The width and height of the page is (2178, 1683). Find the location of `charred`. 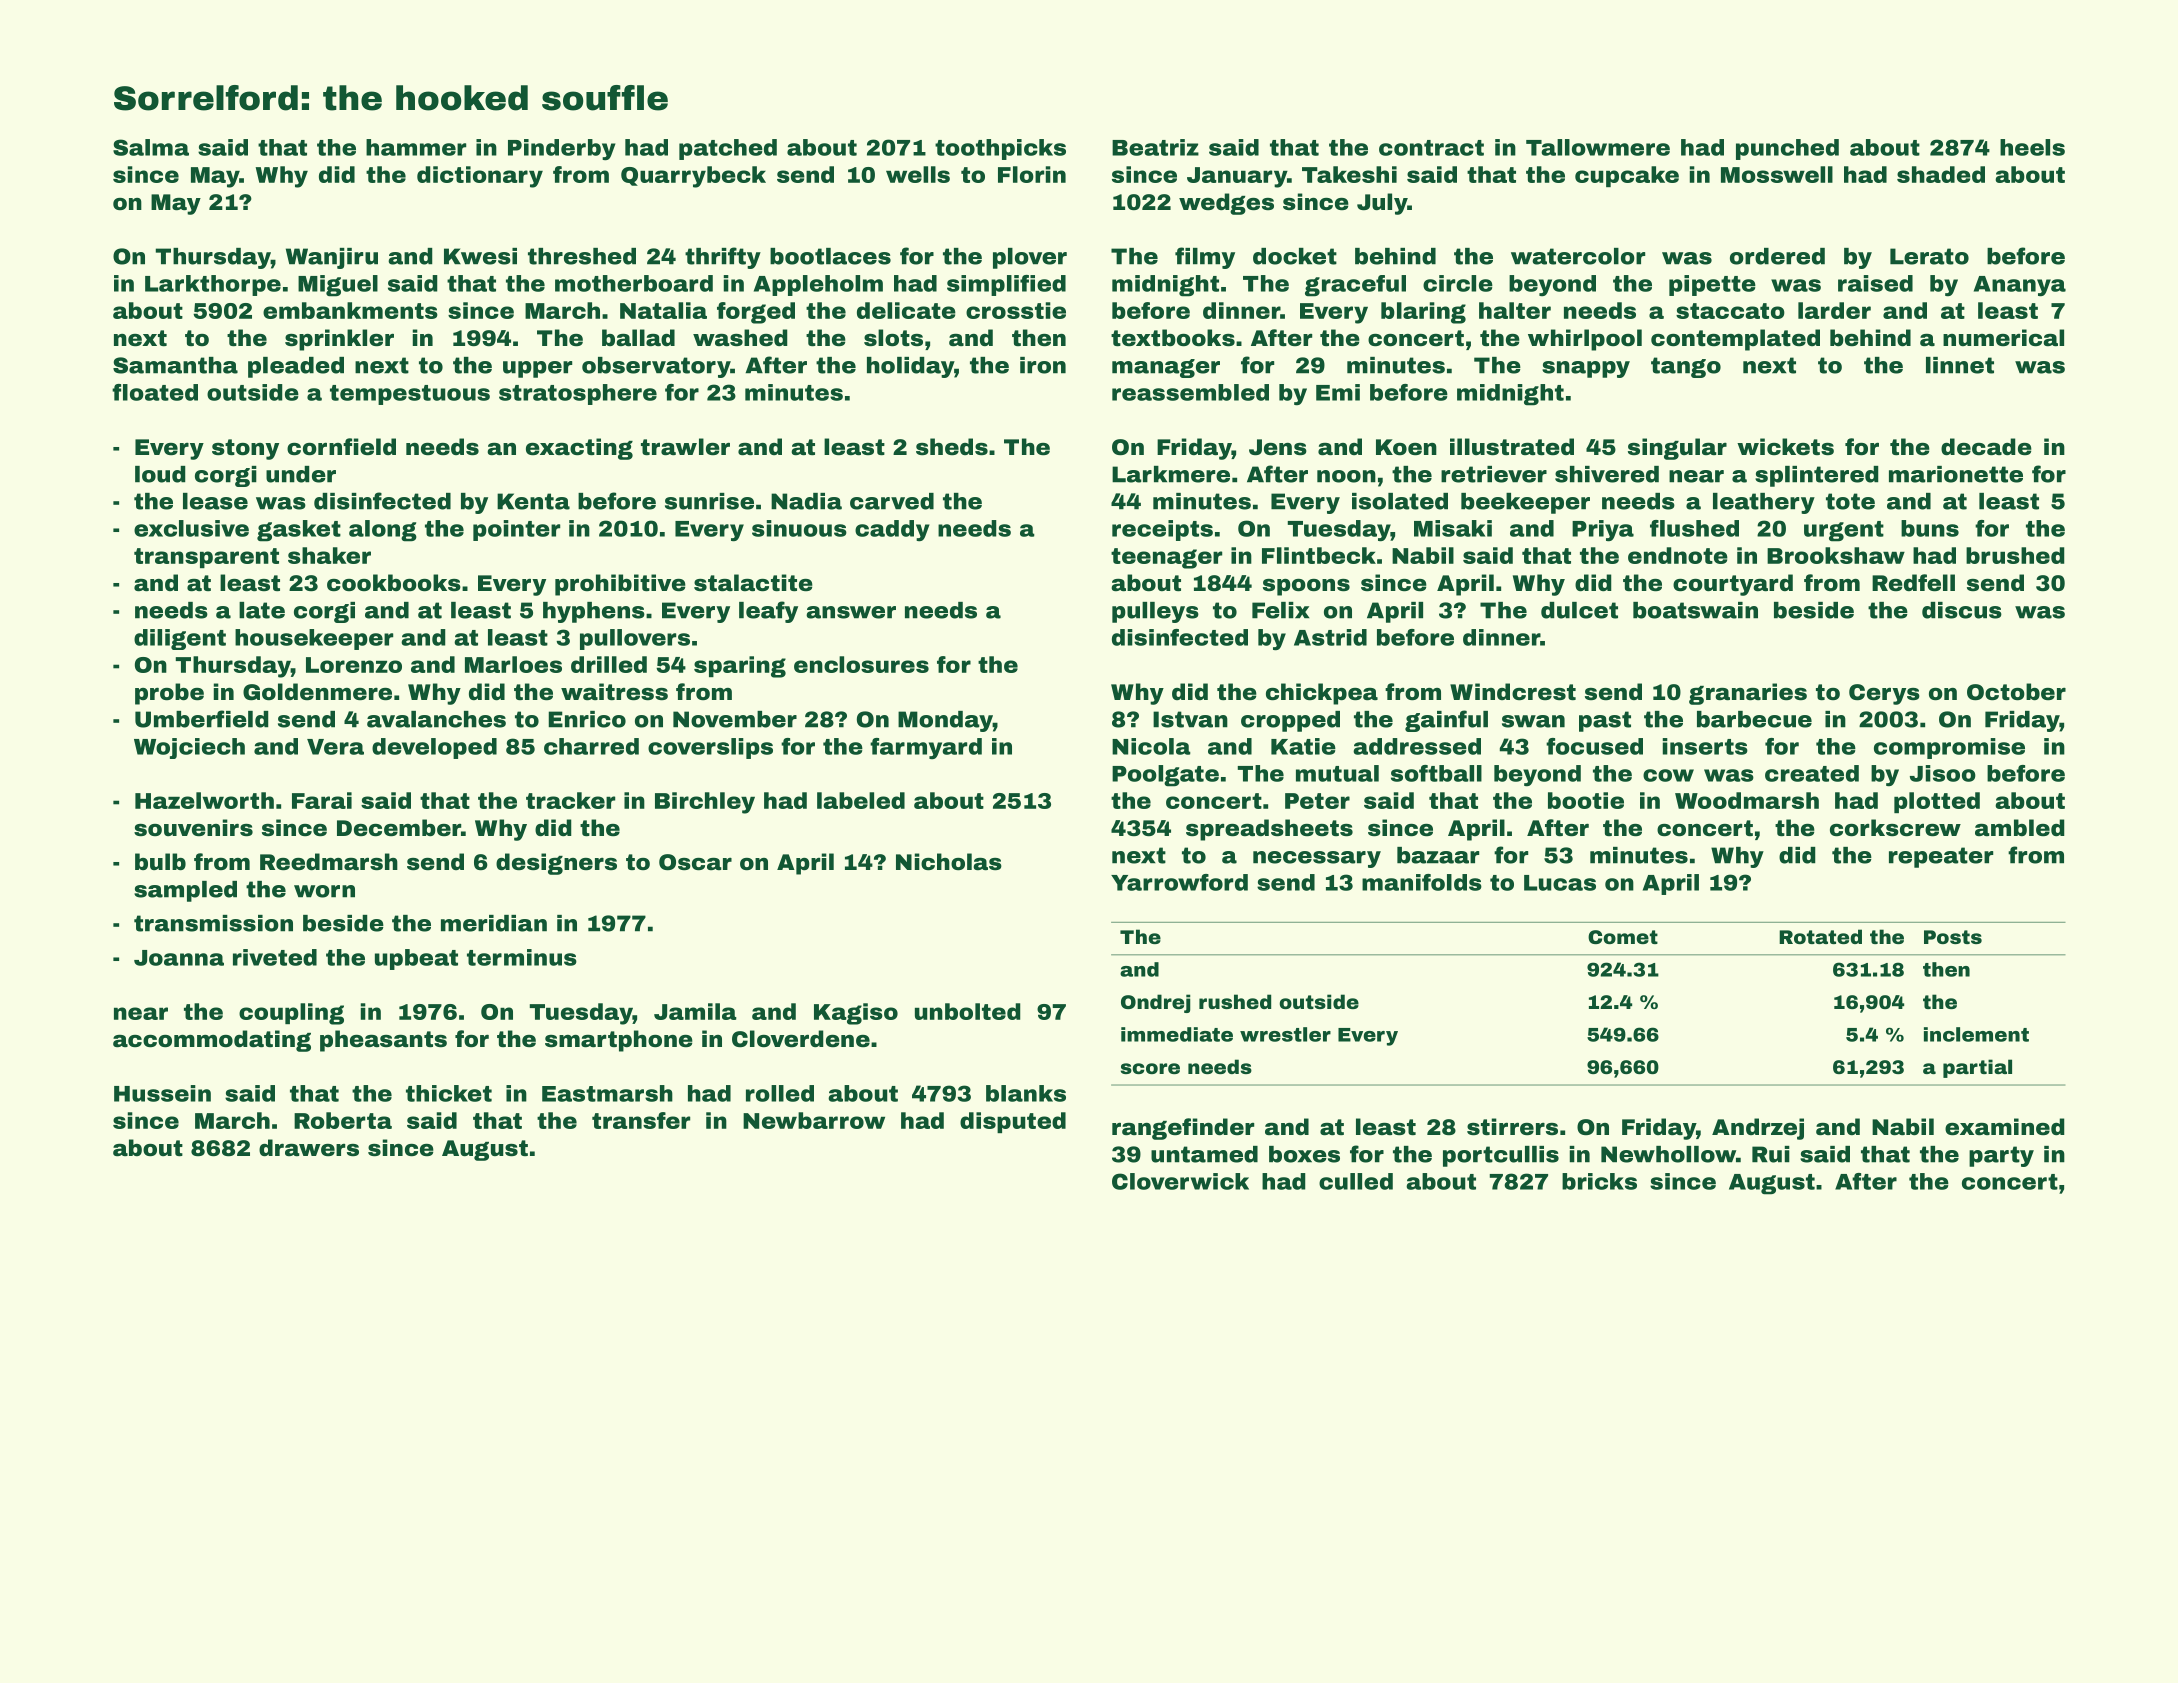

charred is located at coordinates (591, 746).
